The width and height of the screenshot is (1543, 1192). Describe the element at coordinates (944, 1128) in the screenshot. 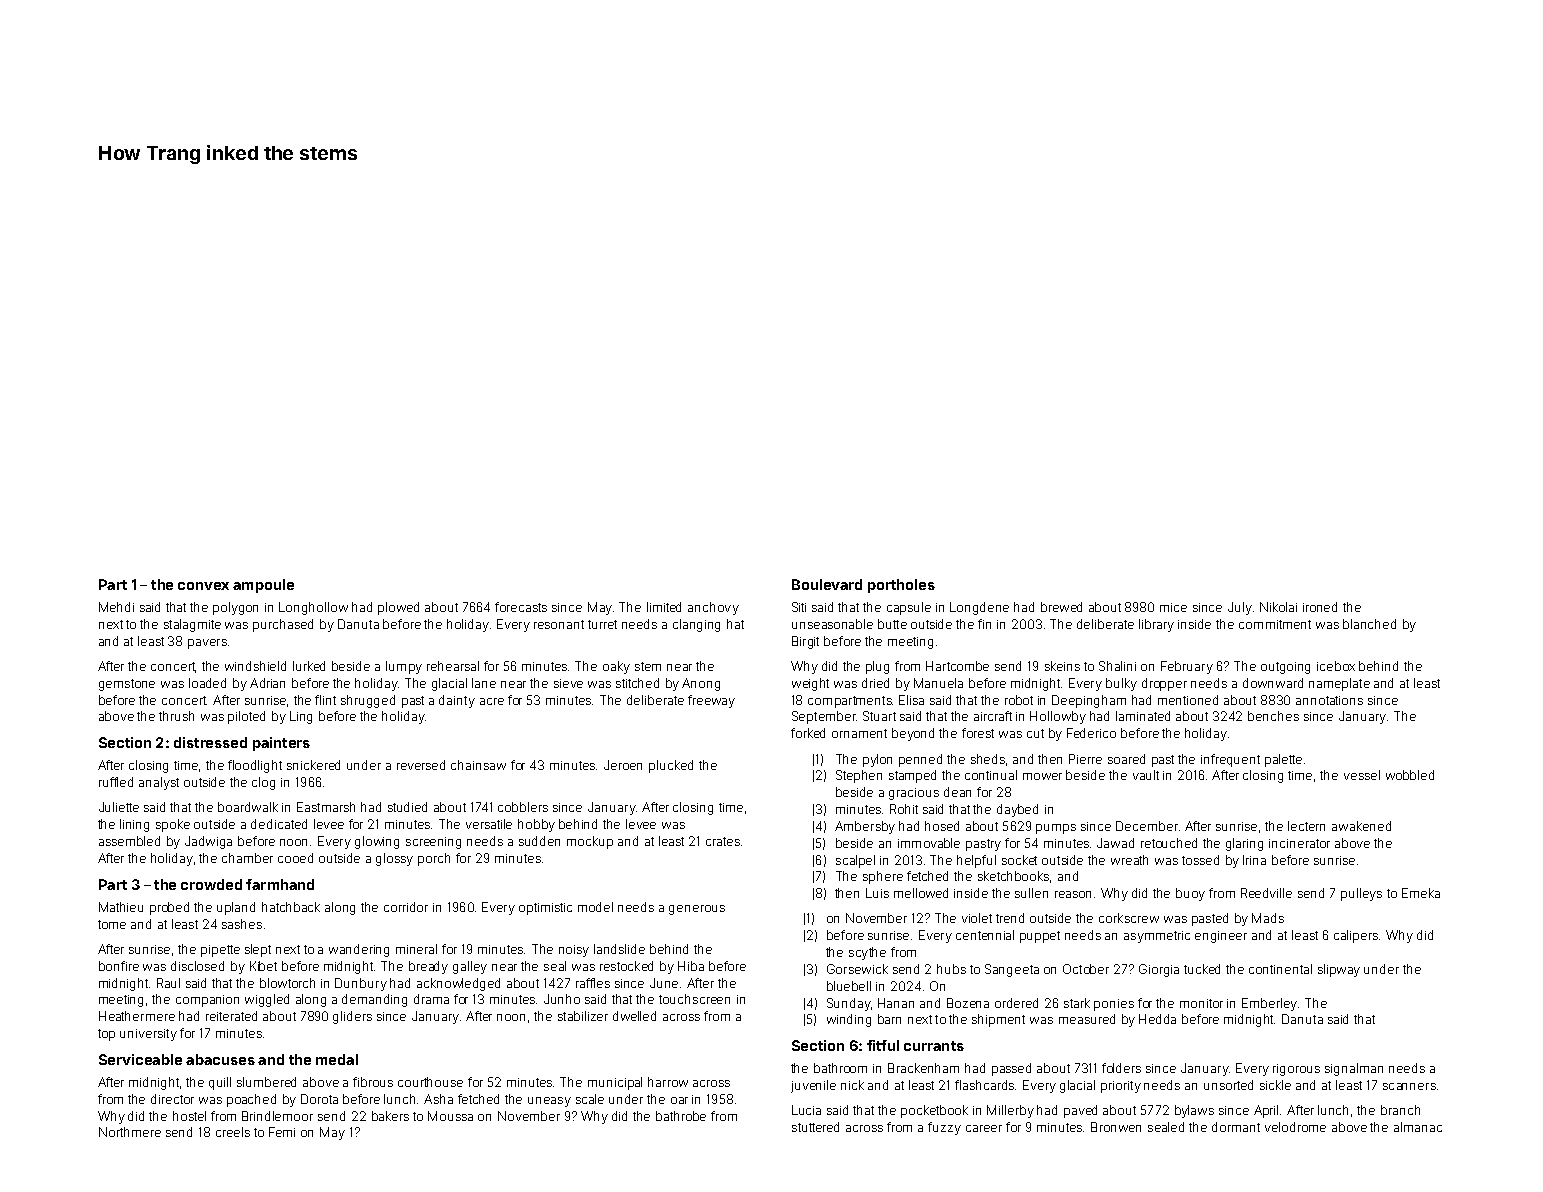

I see `fuzzy` at that location.
